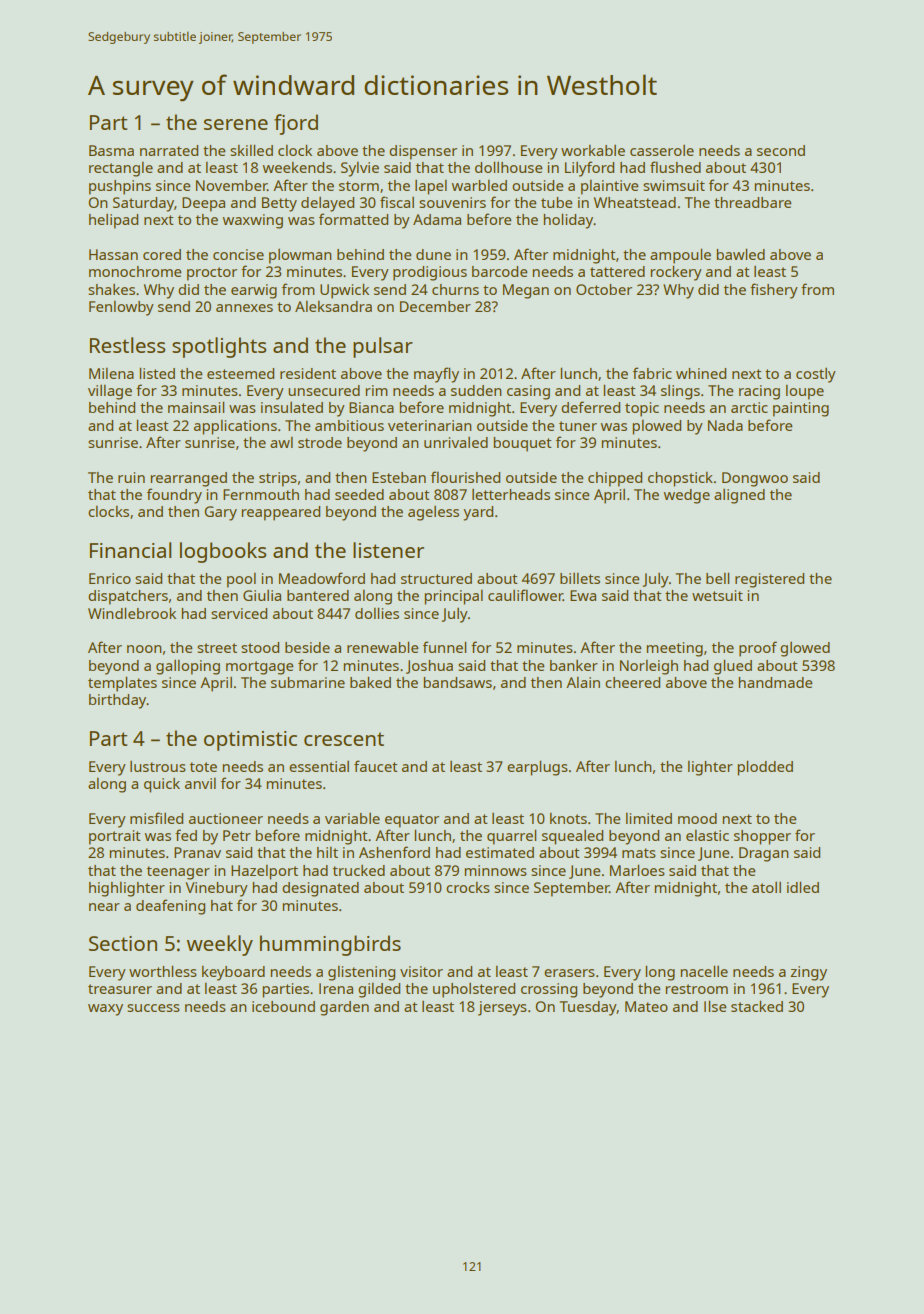 The image size is (924, 1314). Describe the element at coordinates (578, 426) in the document. I see `tuner` at that location.
